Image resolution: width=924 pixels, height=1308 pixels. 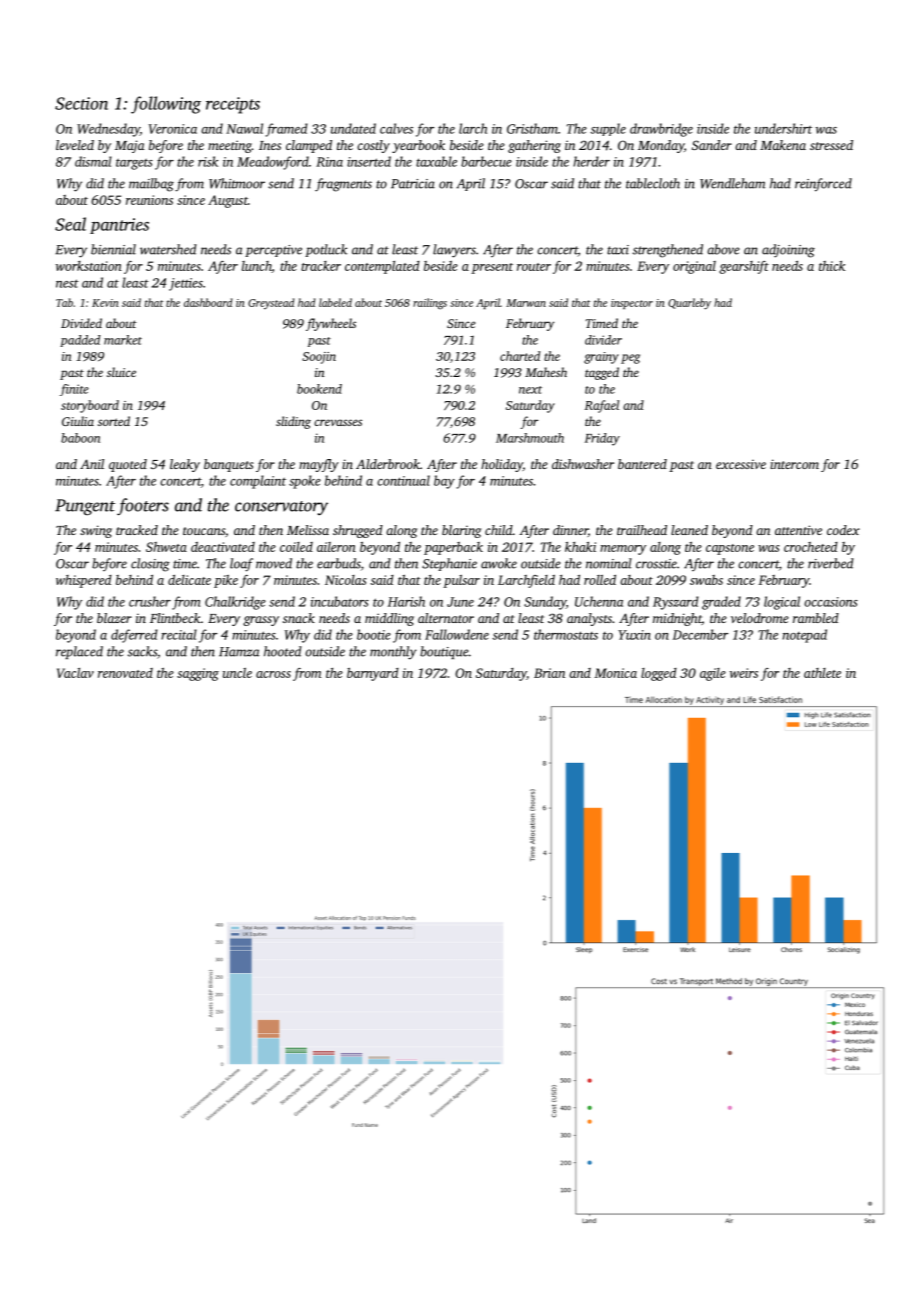 What do you see at coordinates (241, 565) in the screenshot?
I see `loaf` at bounding box center [241, 565].
